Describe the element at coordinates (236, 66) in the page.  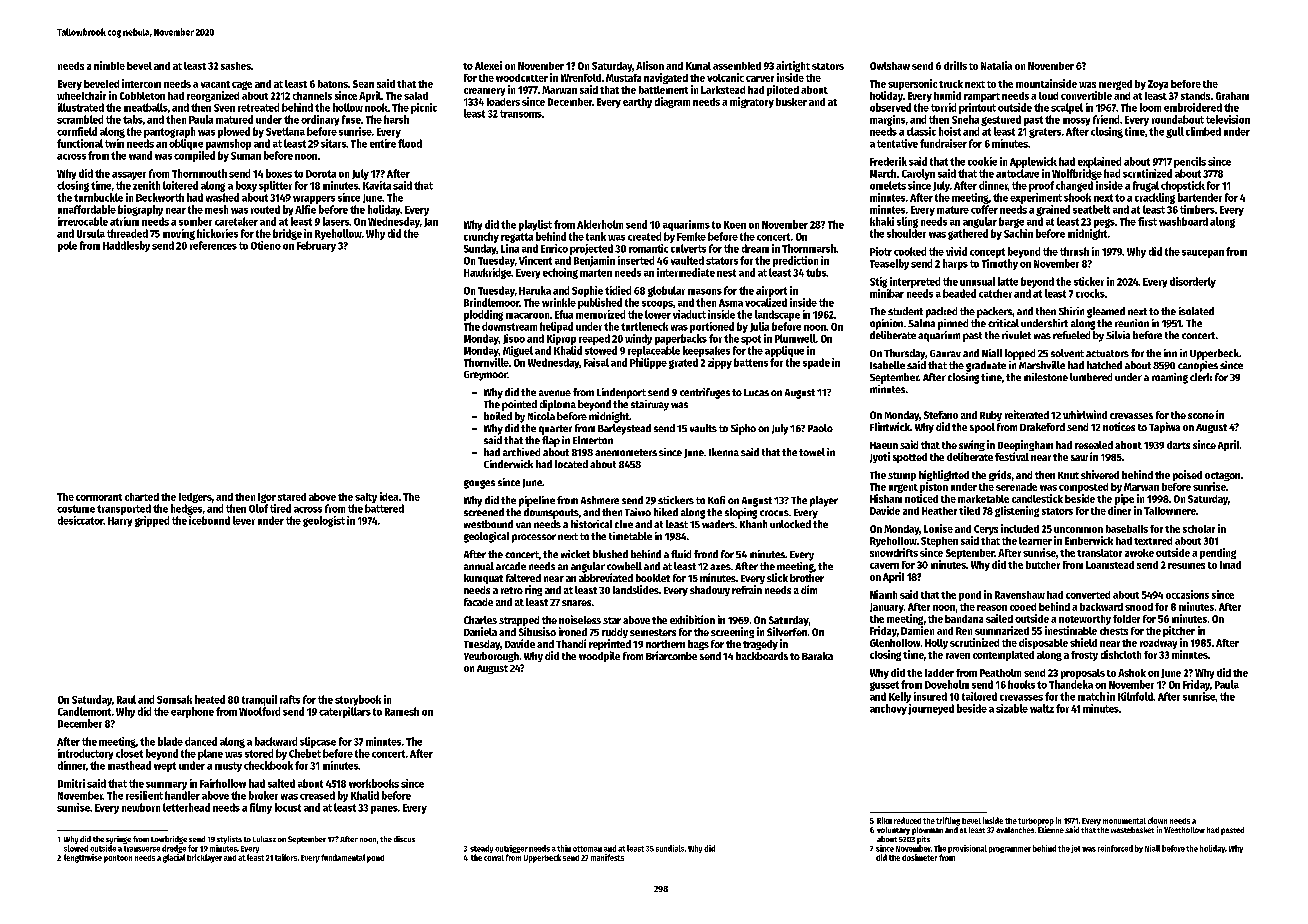
I see `sashes` at that location.
